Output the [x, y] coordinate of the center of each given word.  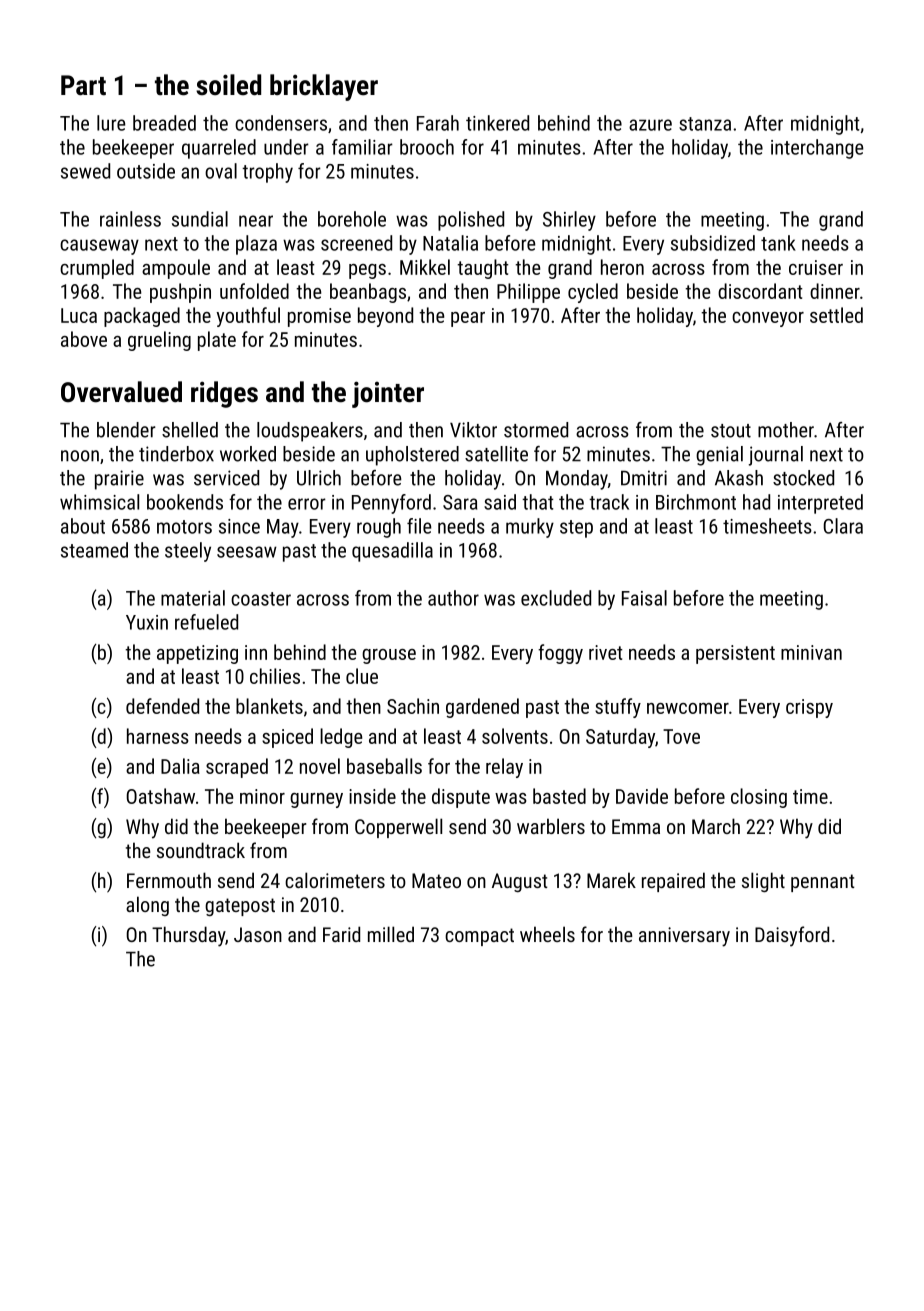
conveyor [768, 319]
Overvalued [121, 392]
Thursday [188, 936]
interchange [817, 149]
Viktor [473, 430]
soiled [228, 85]
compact [479, 937]
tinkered [497, 123]
